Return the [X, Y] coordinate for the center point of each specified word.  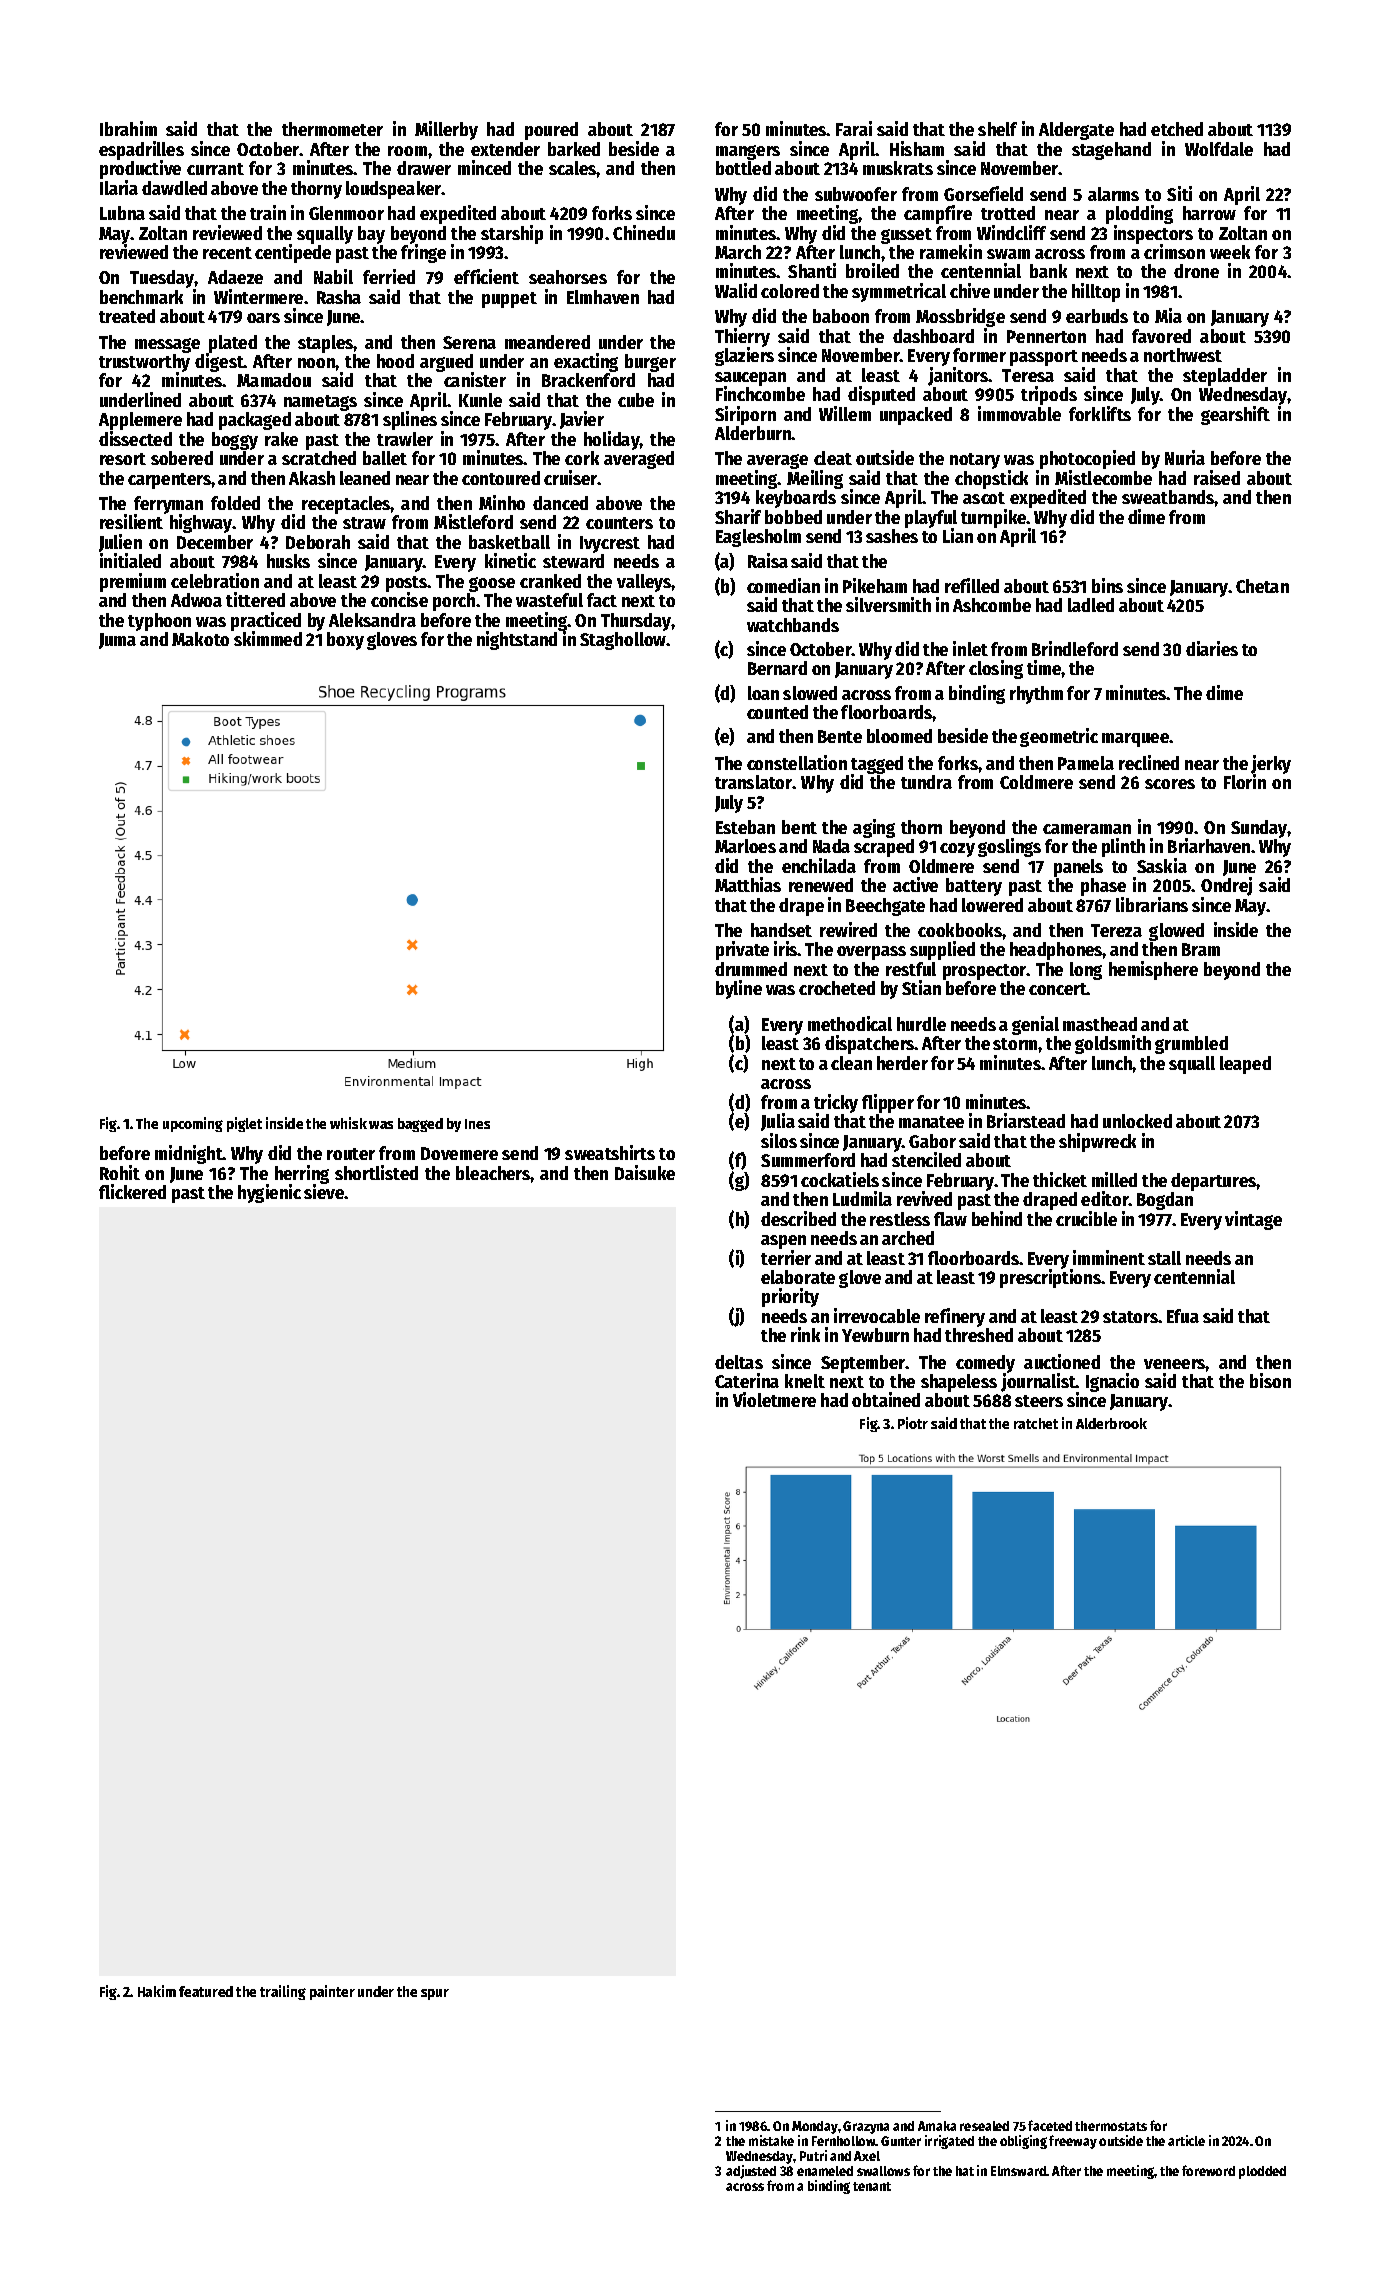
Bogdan [1165, 1201]
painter [332, 1992]
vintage [1253, 1220]
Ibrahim [128, 128]
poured [551, 131]
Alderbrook [1111, 1423]
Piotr [913, 1423]
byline [739, 989]
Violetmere [774, 1399]
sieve [324, 1192]
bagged [420, 1125]
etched [1177, 129]
